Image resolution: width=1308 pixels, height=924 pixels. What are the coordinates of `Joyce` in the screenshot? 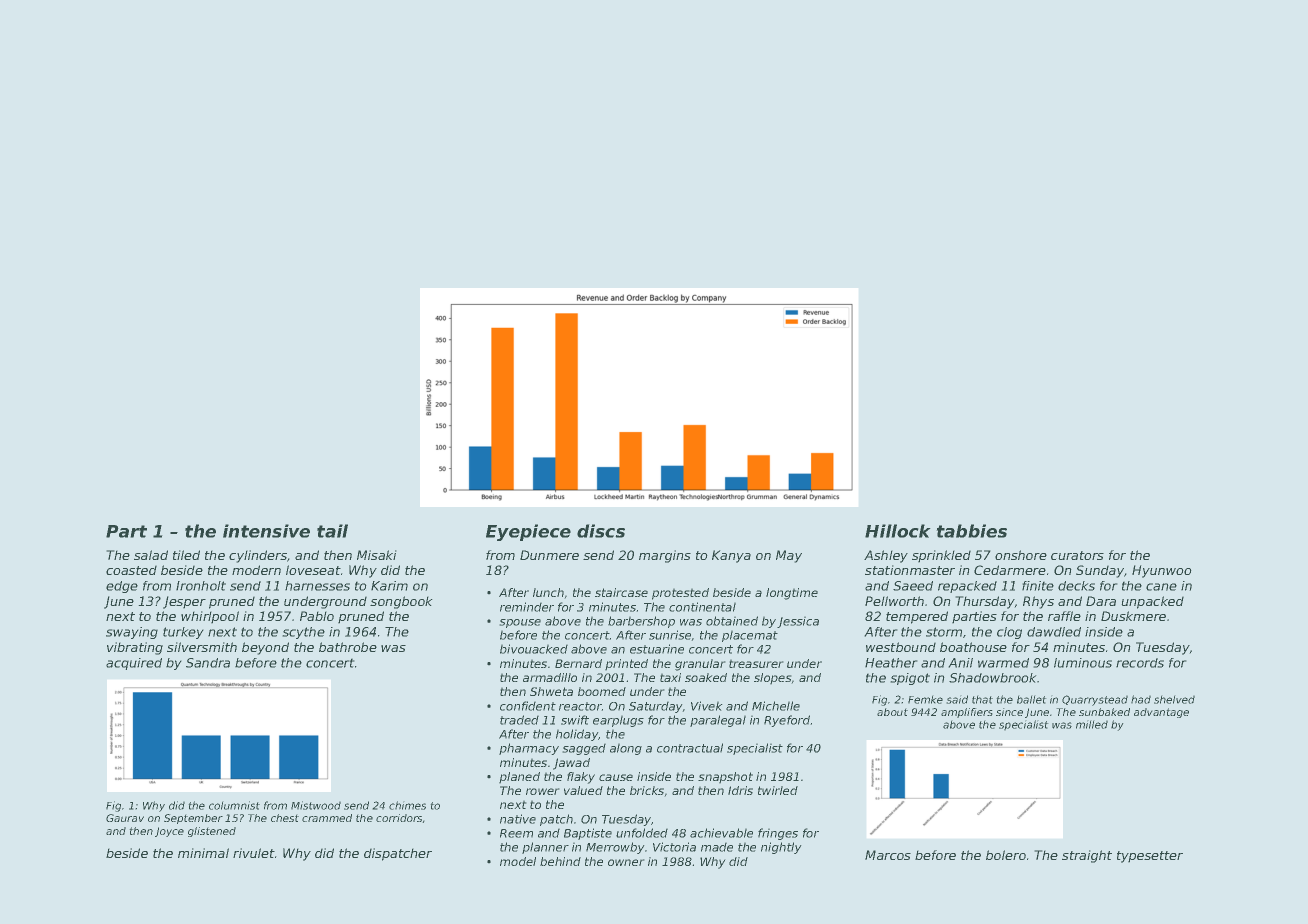 It's located at (169, 832).
